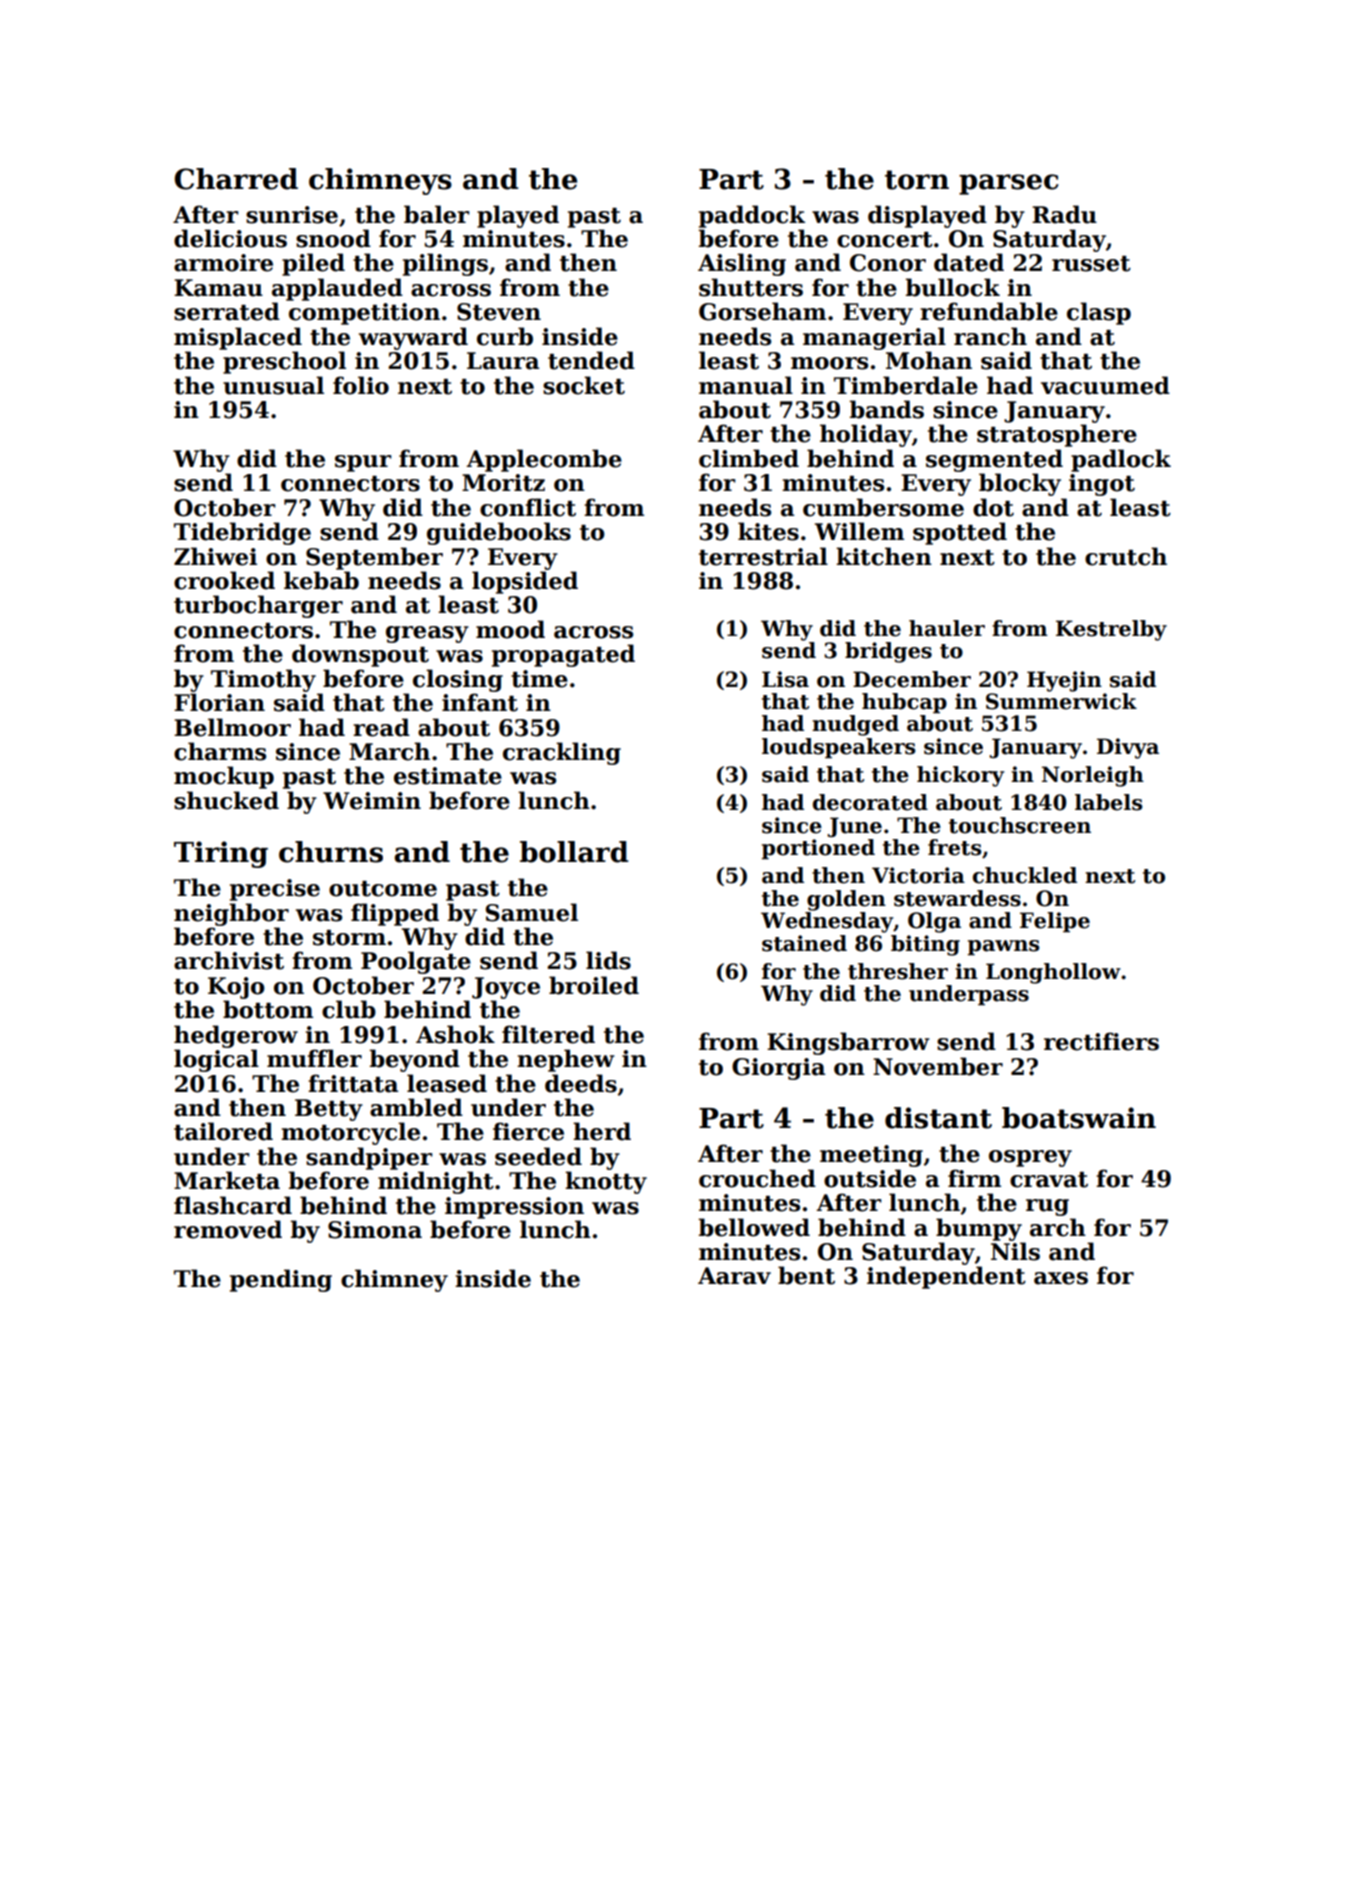 Image resolution: width=1347 pixels, height=1904 pixels. What do you see at coordinates (883, 507) in the document?
I see `cumbersome` at bounding box center [883, 507].
